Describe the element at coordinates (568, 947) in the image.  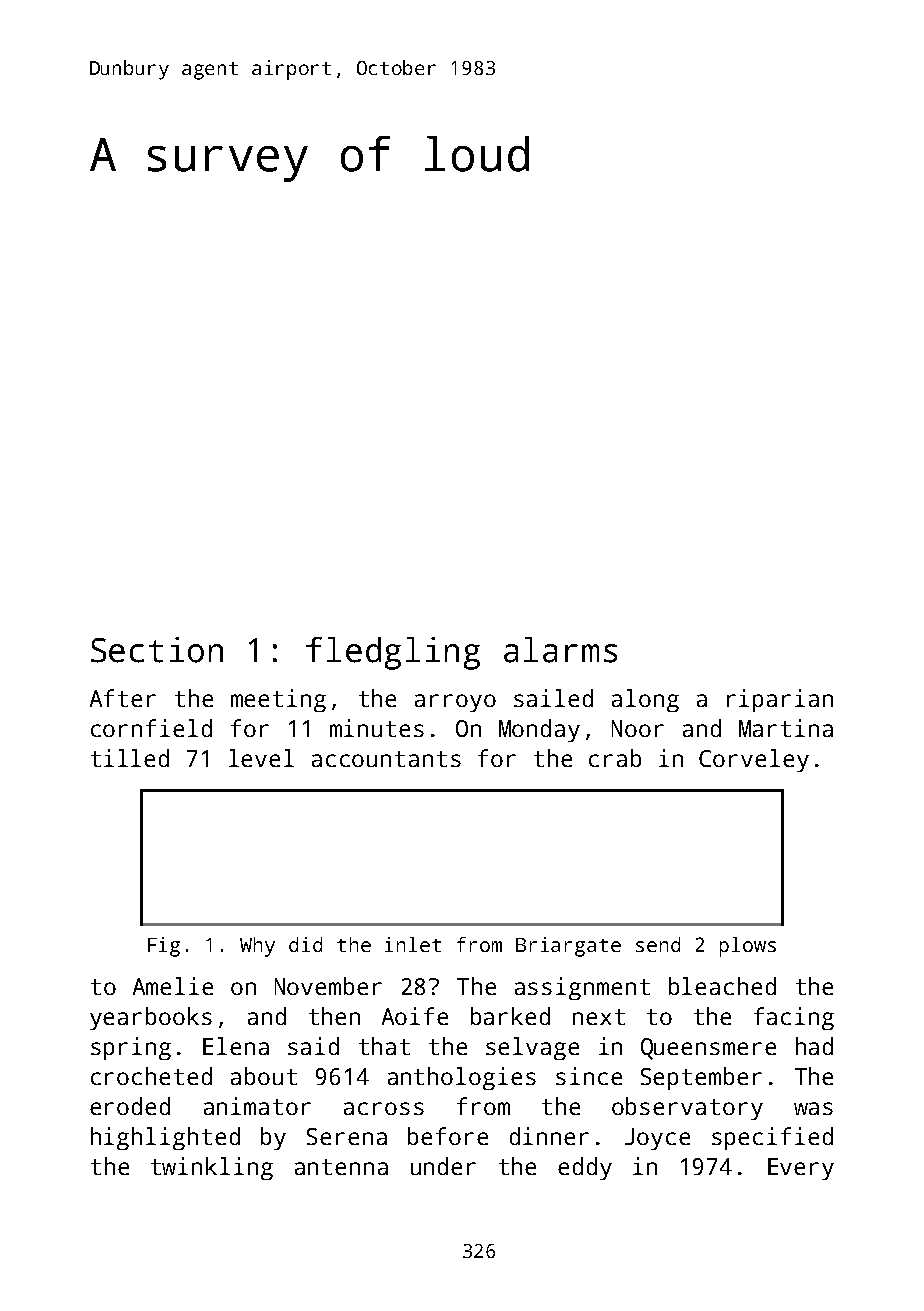
I see `Briargate` at that location.
